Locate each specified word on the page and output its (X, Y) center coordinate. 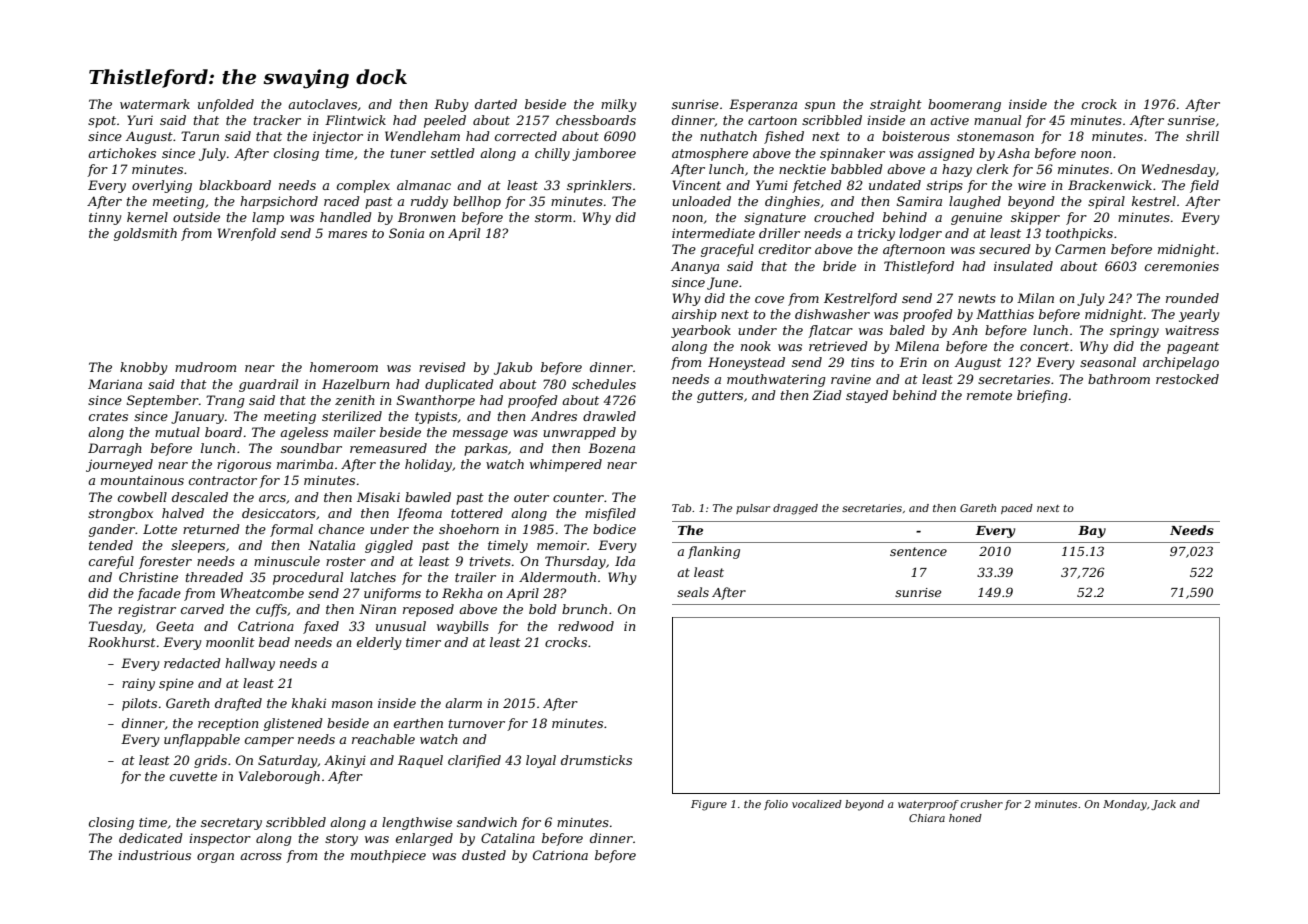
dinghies (792, 202)
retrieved (838, 346)
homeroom (344, 367)
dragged (795, 509)
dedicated (151, 838)
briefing (1042, 396)
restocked (1187, 379)
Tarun (200, 136)
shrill (1202, 136)
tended (111, 545)
